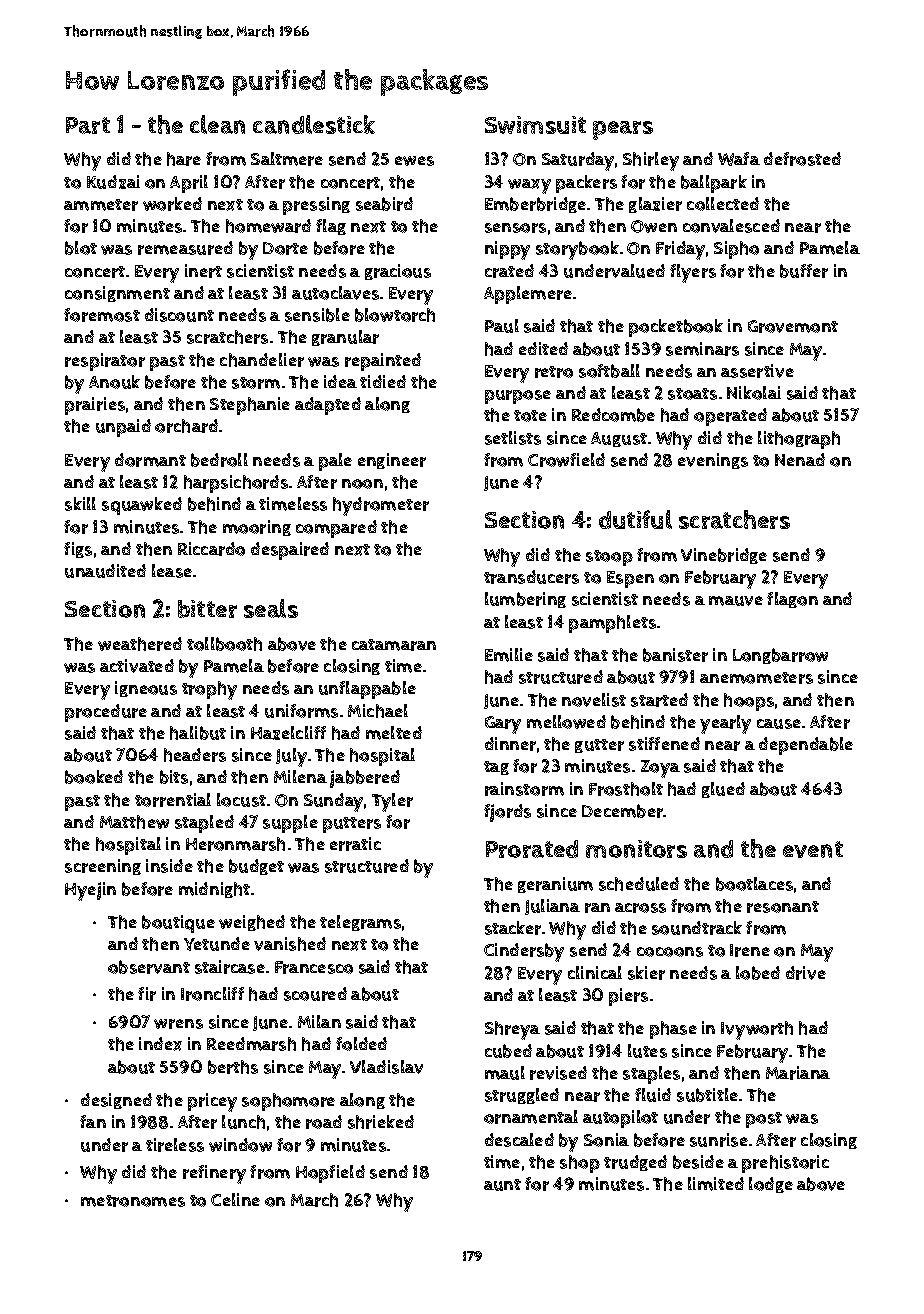 The height and width of the document is (1314, 924). What do you see at coordinates (623, 130) in the document?
I see `pears` at bounding box center [623, 130].
